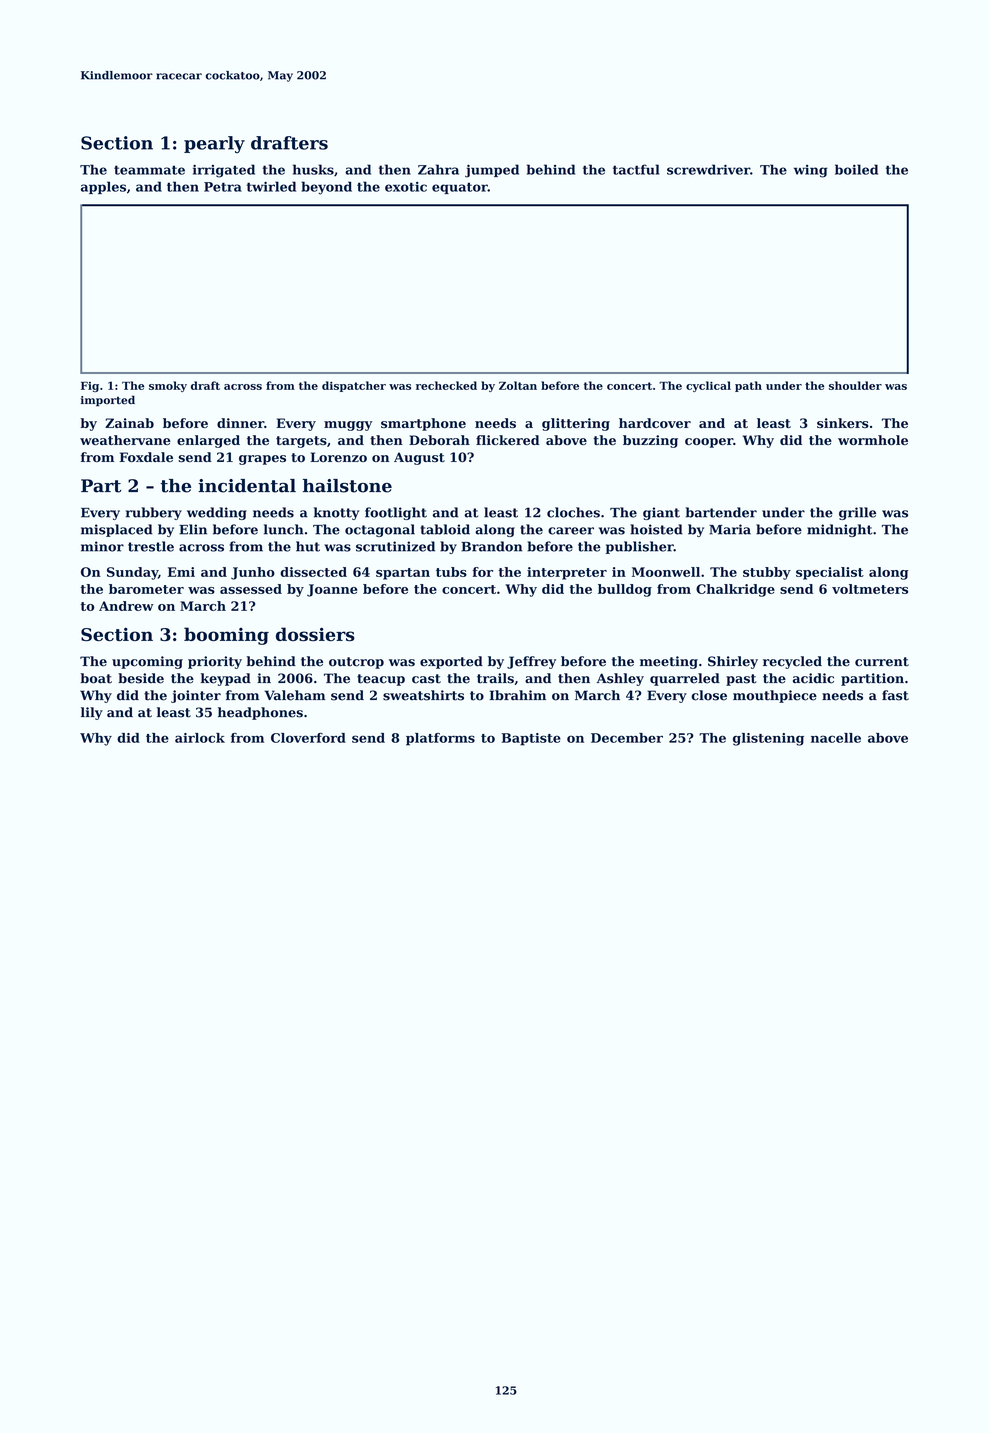  Describe the element at coordinates (440, 739) in the image. I see `platforms` at that location.
